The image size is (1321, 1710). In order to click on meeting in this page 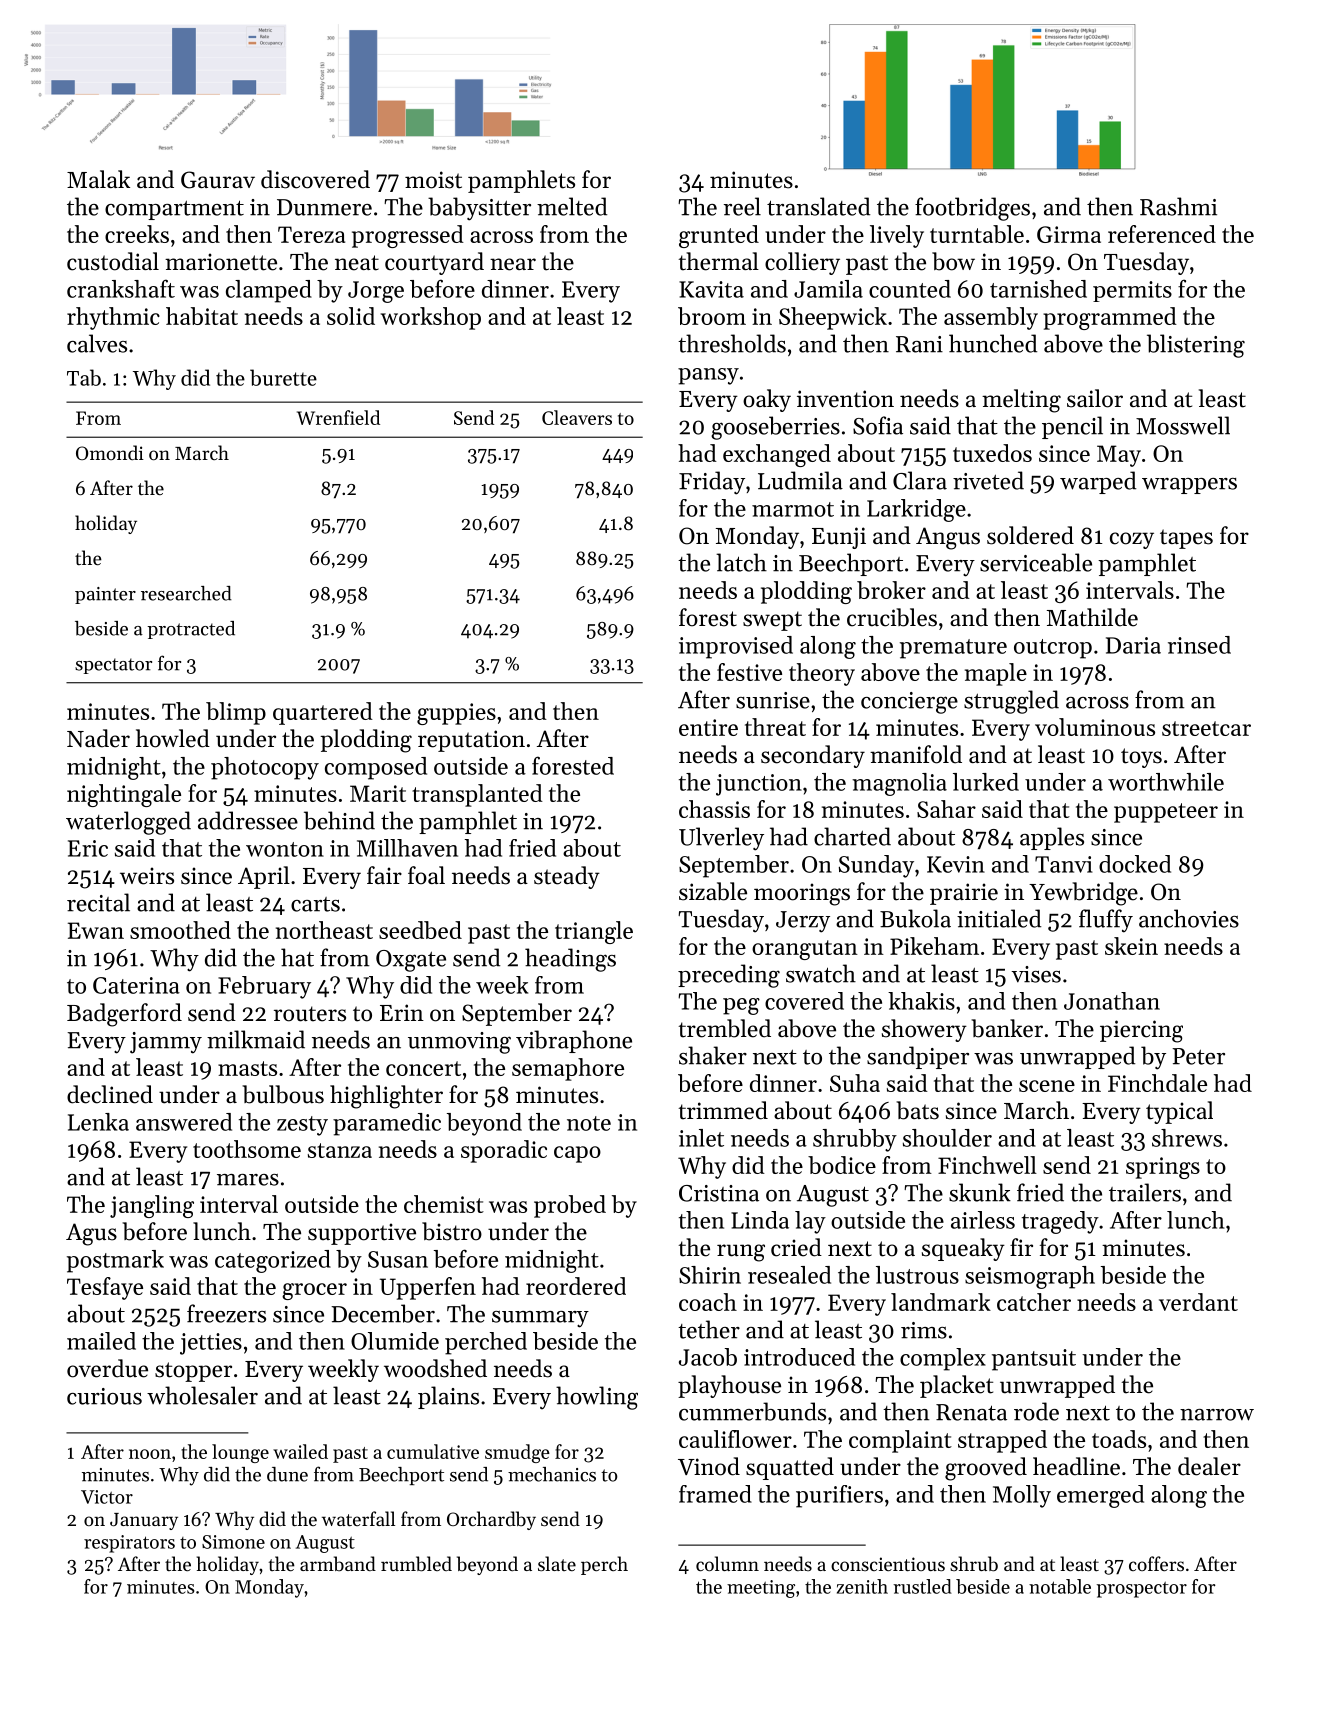, I will do `click(761, 1589)`.
